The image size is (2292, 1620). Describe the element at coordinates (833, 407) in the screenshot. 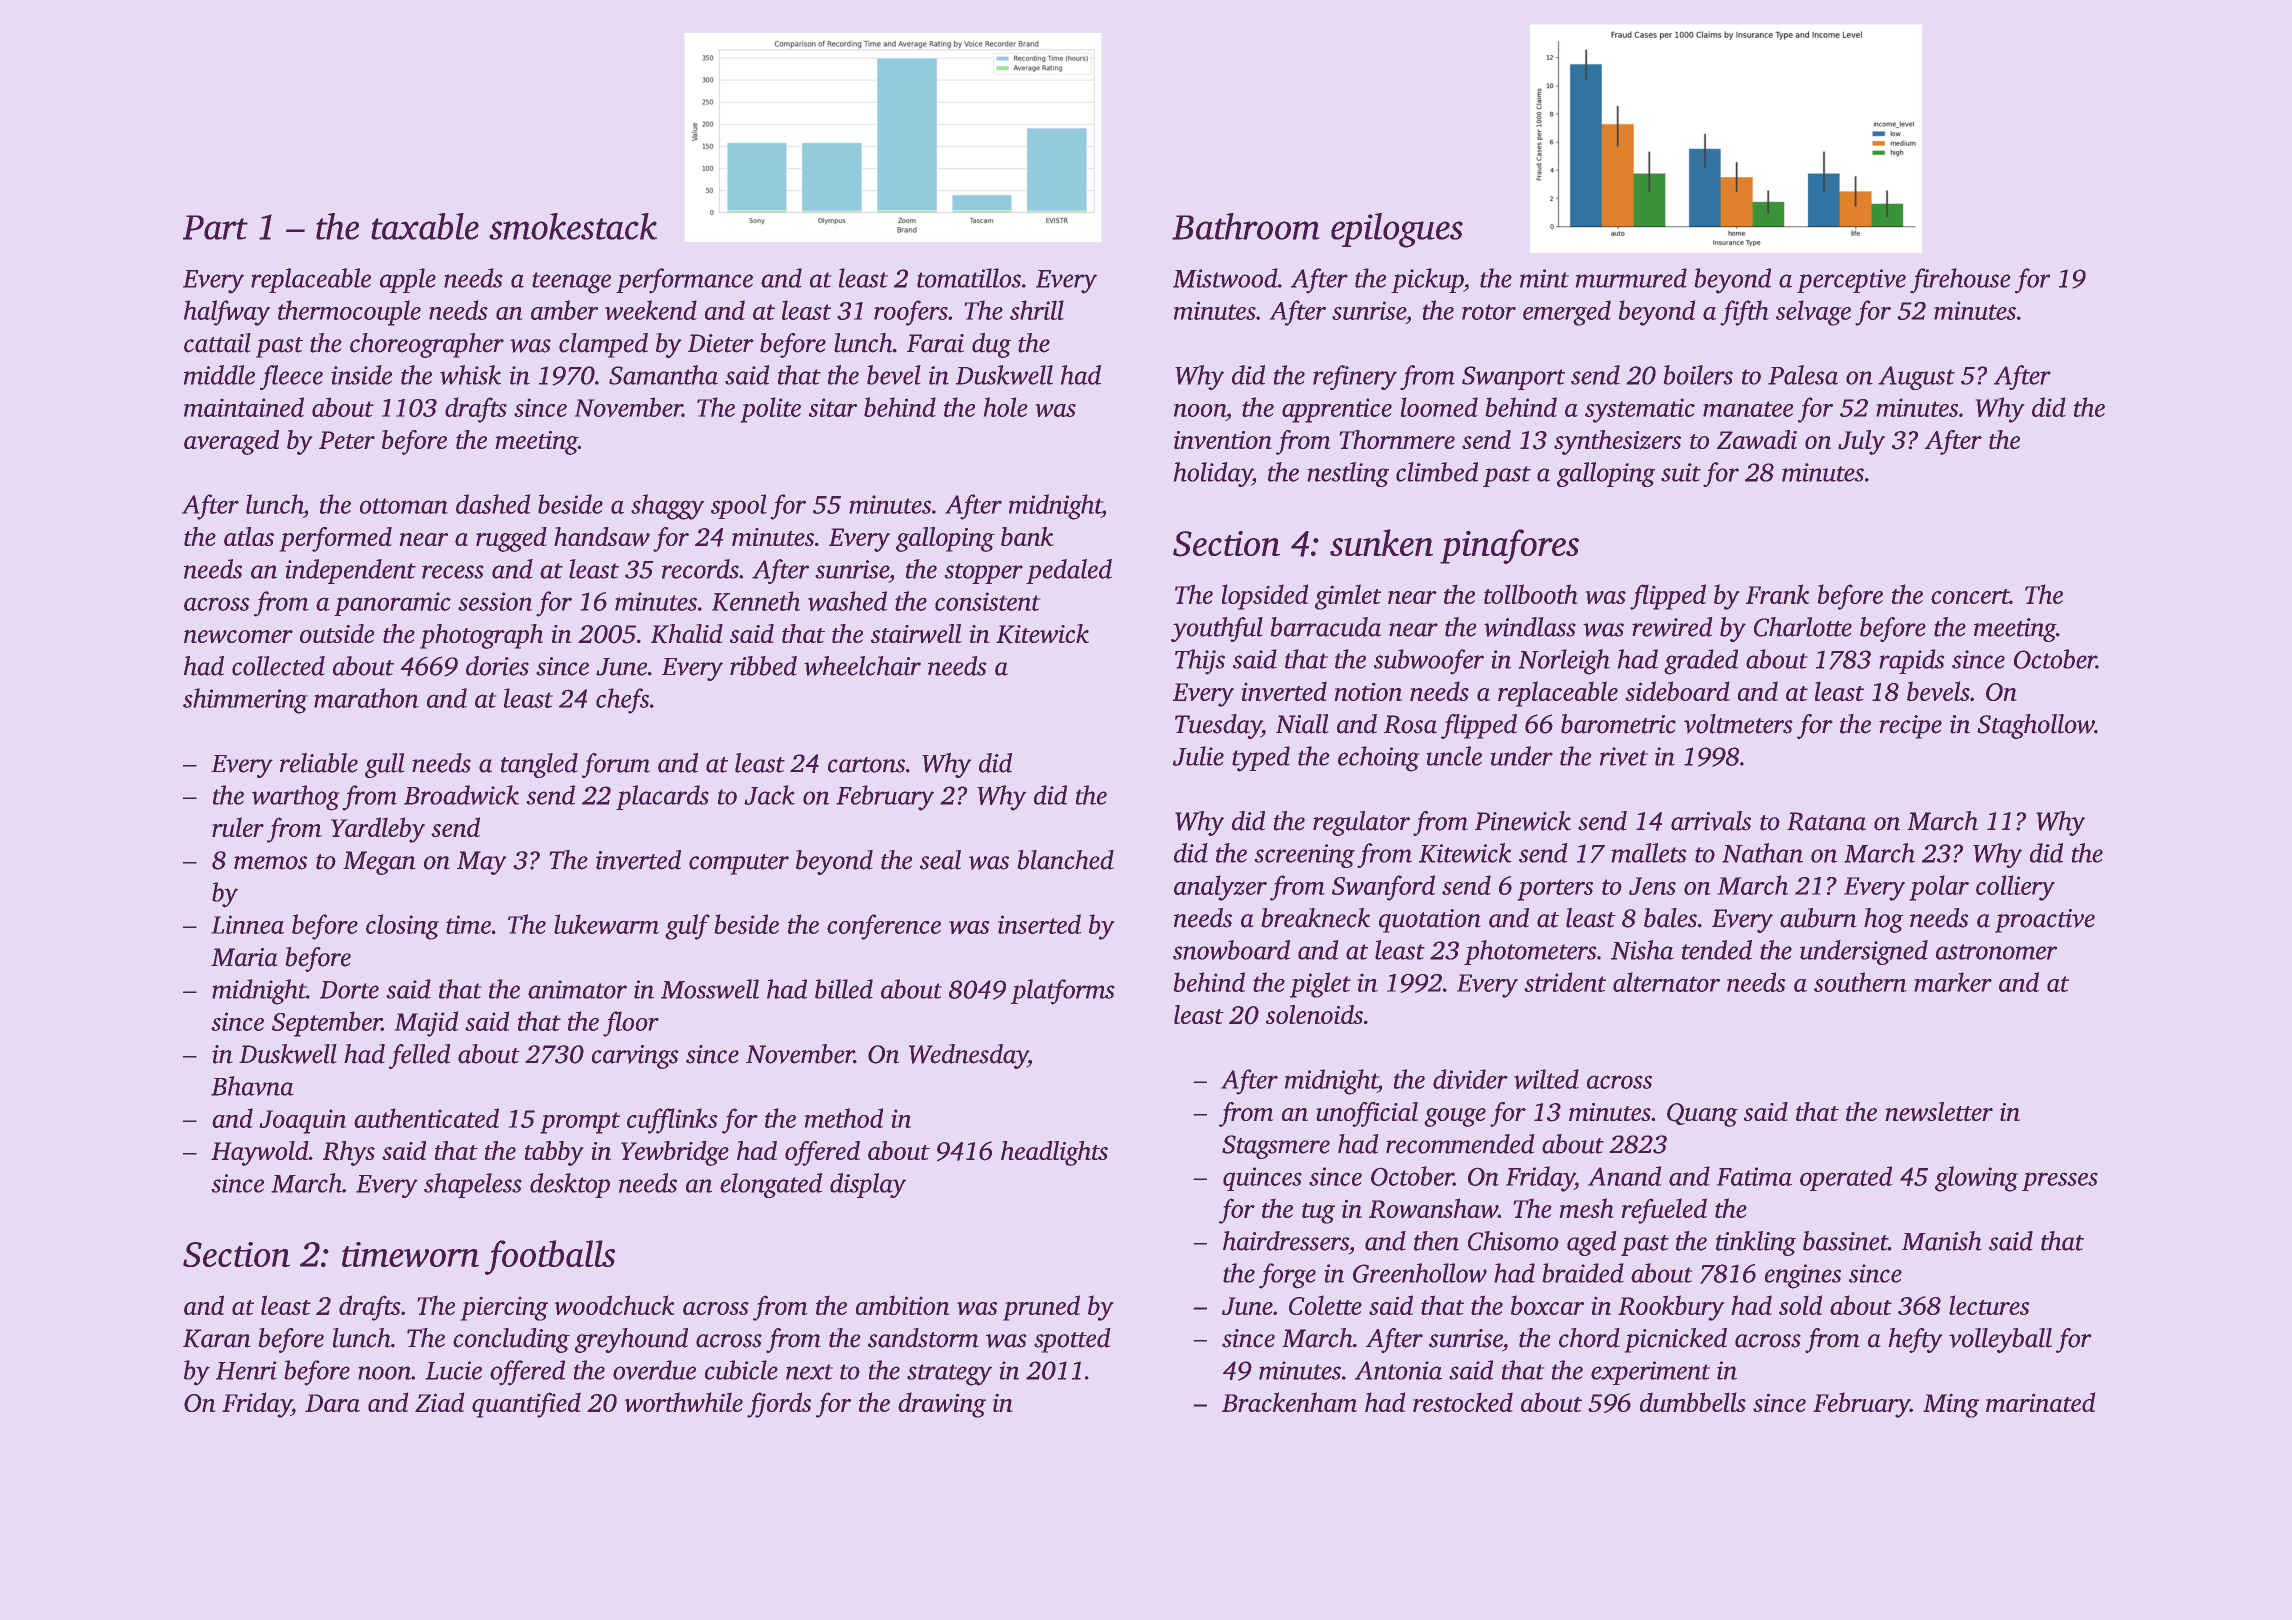

I see `sitar` at that location.
